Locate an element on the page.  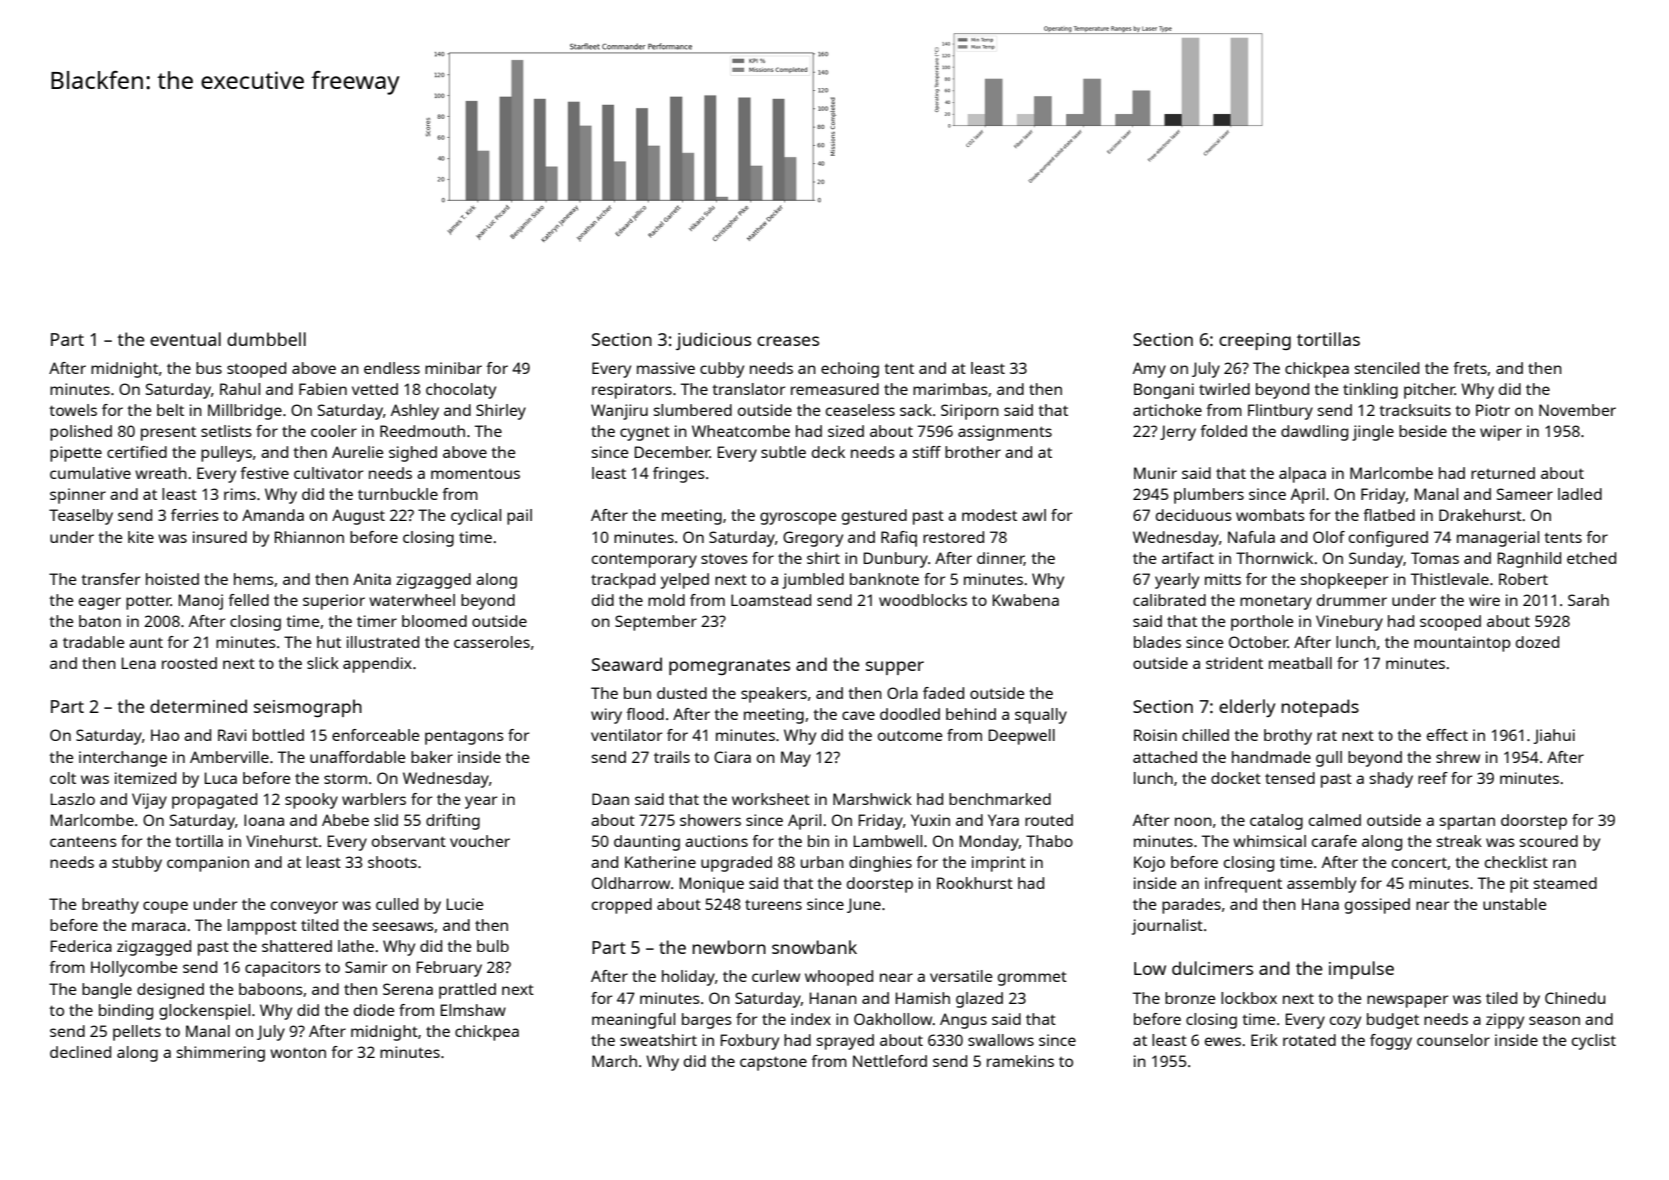
creases is located at coordinates (788, 341).
